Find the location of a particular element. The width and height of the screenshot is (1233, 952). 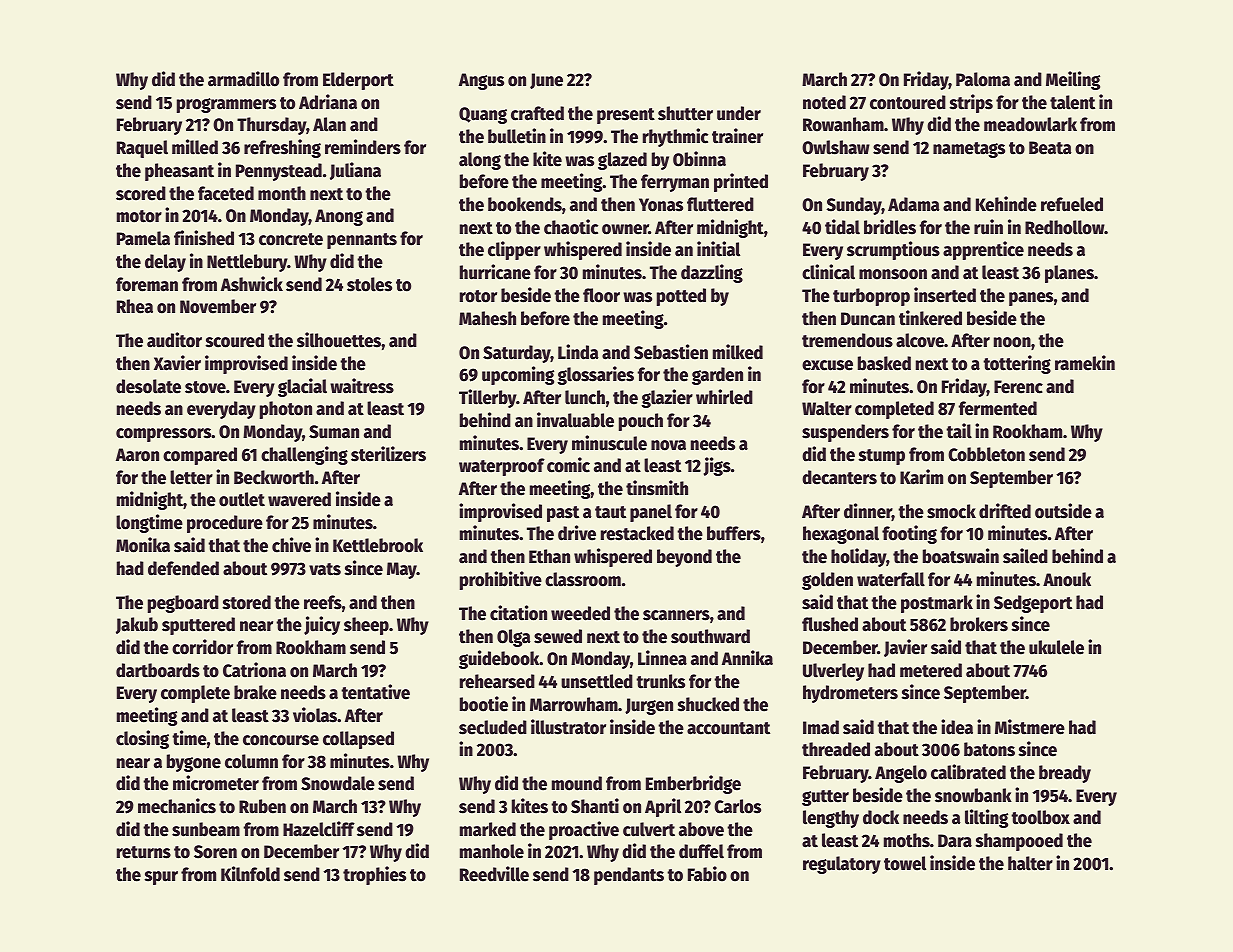

May is located at coordinates (402, 570).
